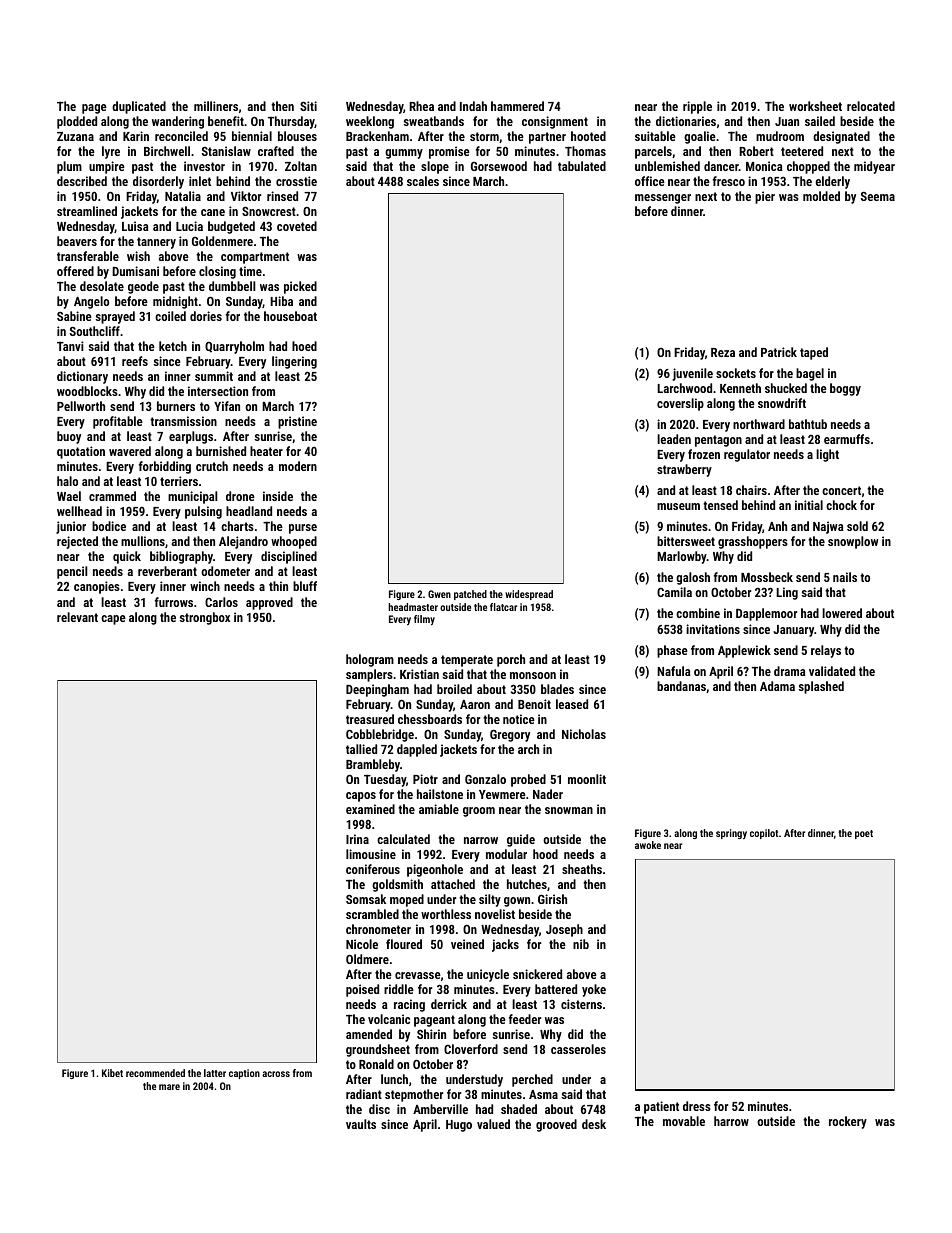 The image size is (952, 1233). What do you see at coordinates (169, 1087) in the screenshot?
I see `mare` at bounding box center [169, 1087].
